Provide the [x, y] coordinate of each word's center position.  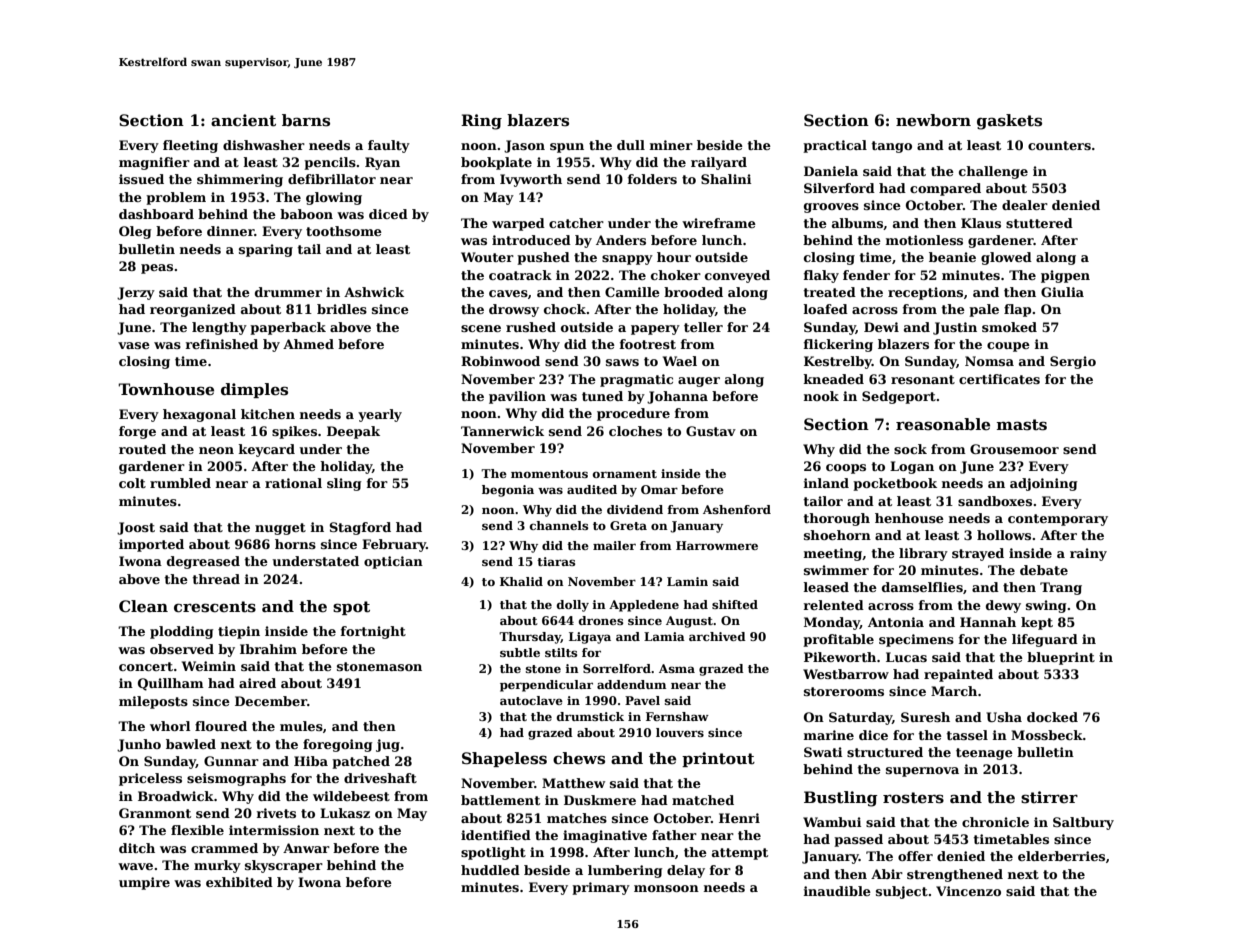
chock [565, 309]
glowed [1006, 258]
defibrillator [332, 179]
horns [295, 544]
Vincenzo [968, 891]
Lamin [687, 581]
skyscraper [284, 866]
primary [601, 888]
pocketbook [895, 484]
